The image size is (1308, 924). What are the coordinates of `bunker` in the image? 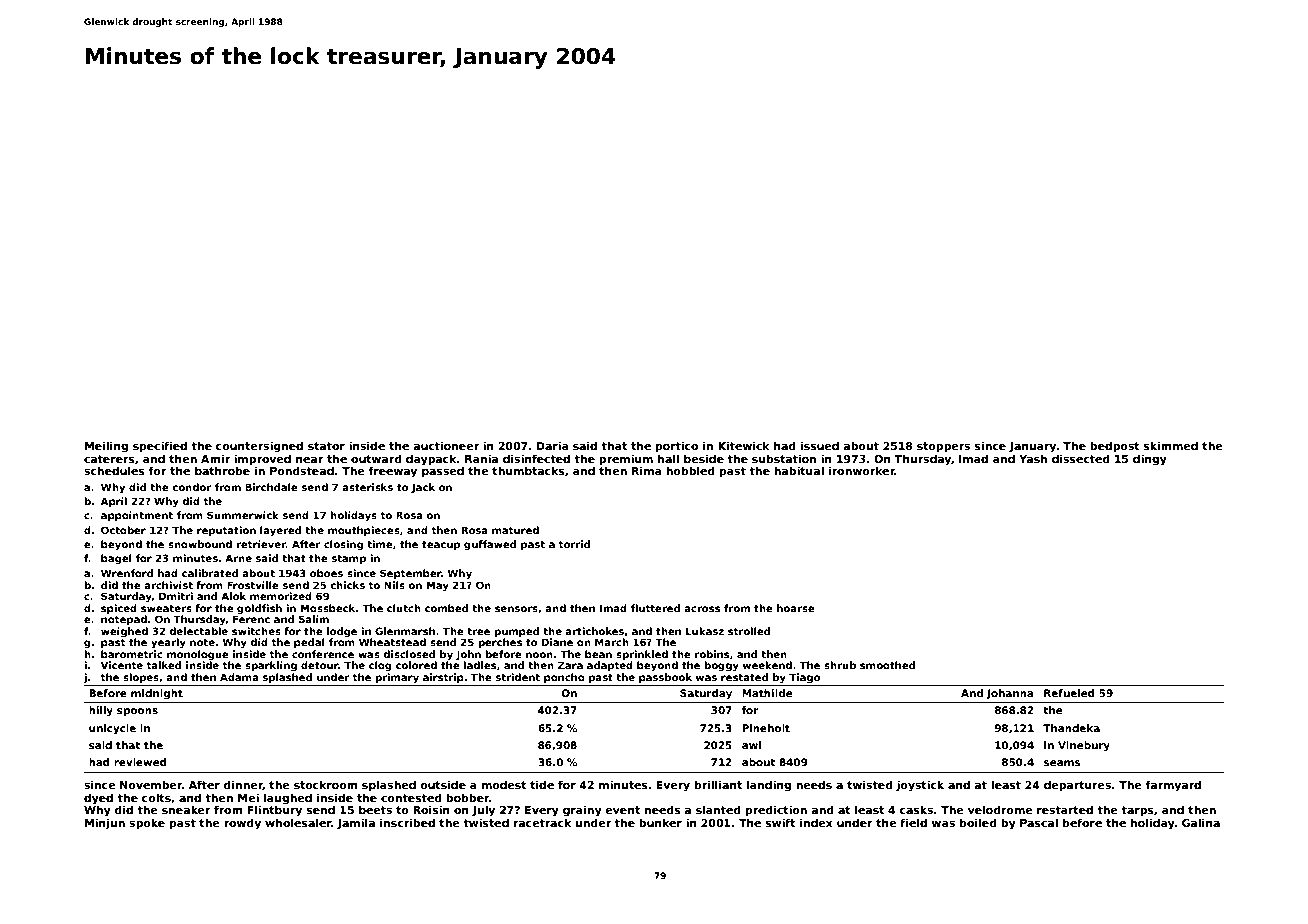 It's located at (660, 822).
